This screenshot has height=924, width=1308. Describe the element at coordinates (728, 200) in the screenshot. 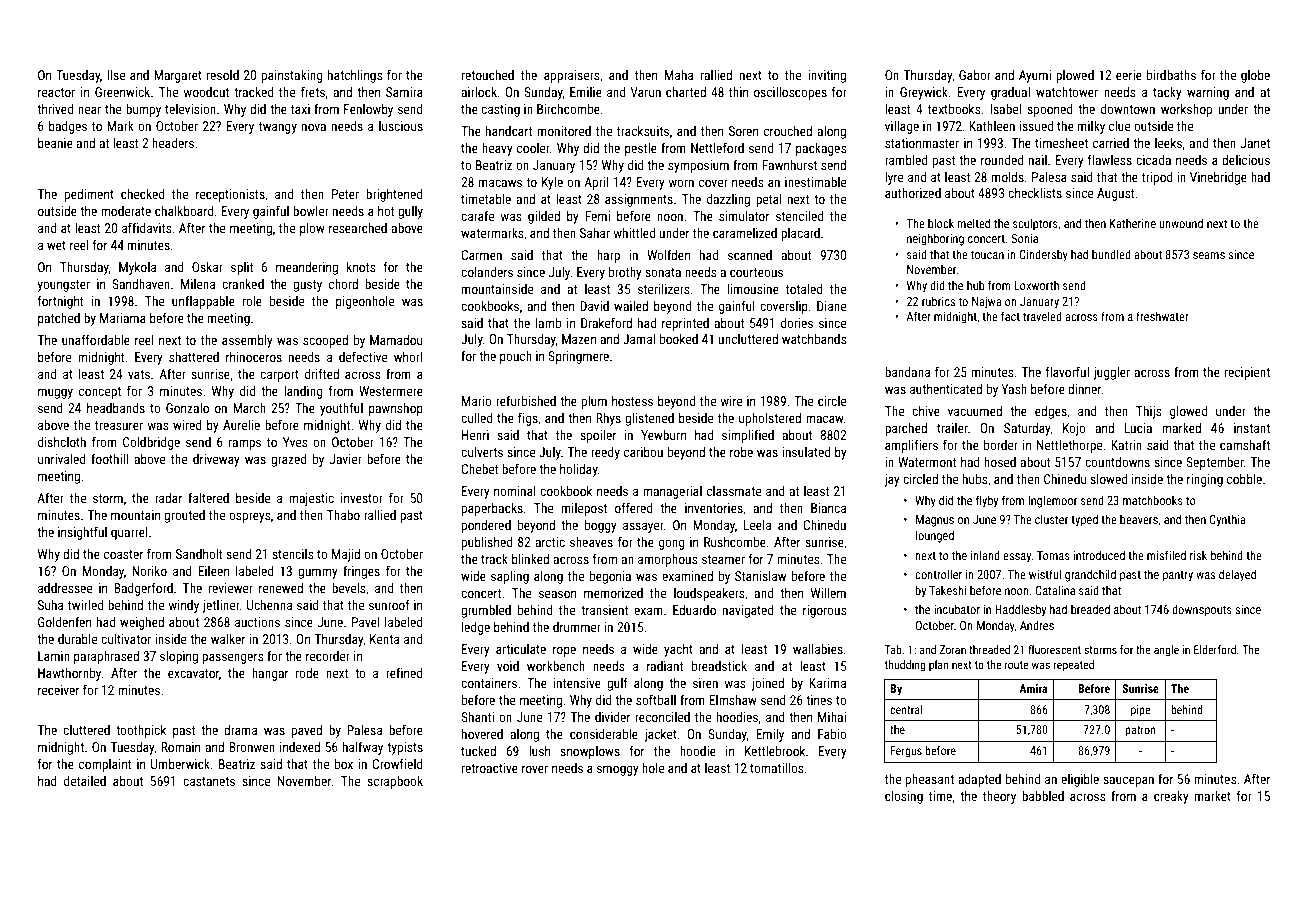

I see `dazzling` at that location.
